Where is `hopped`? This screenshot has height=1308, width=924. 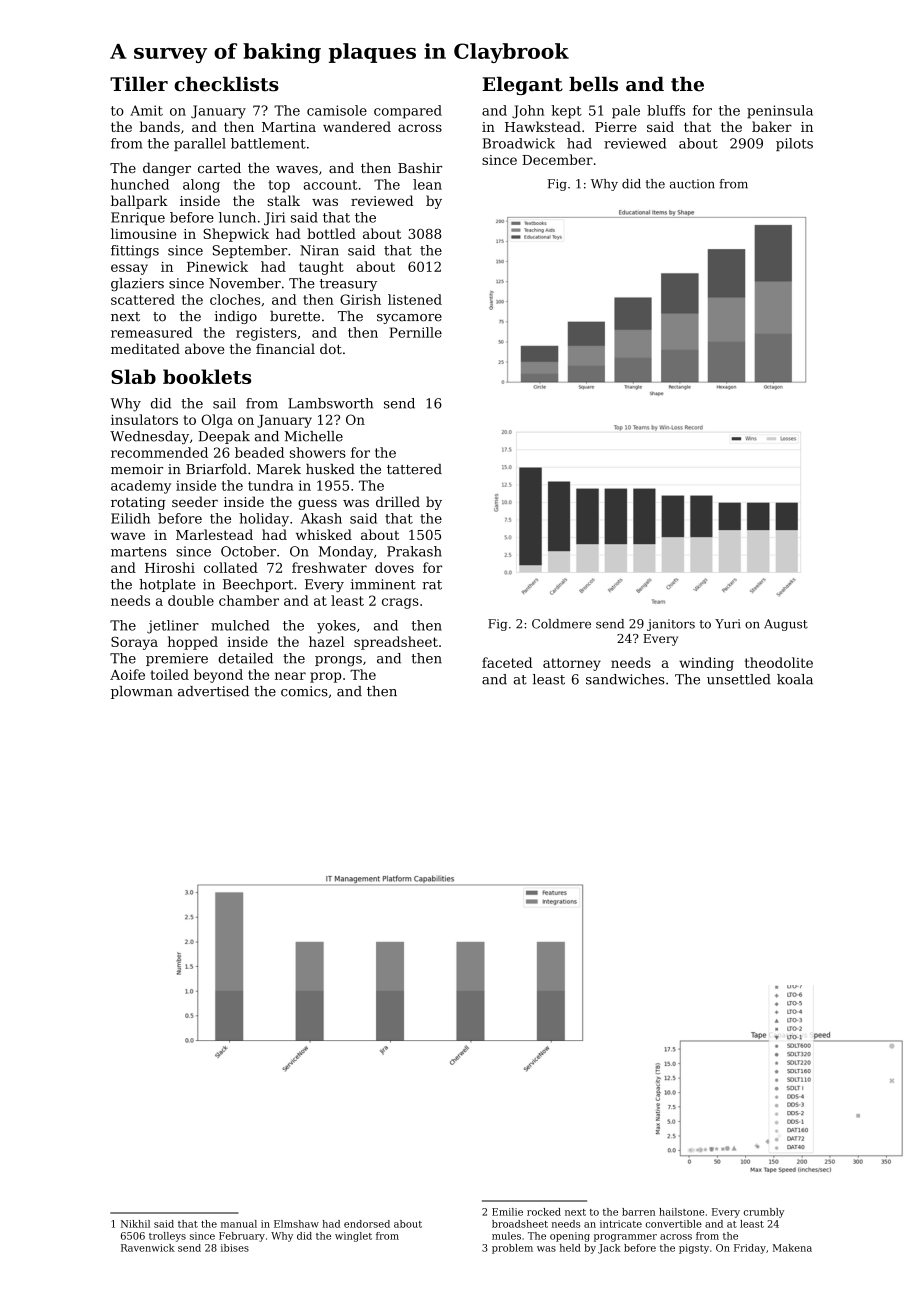
hopped is located at coordinates (193, 643).
